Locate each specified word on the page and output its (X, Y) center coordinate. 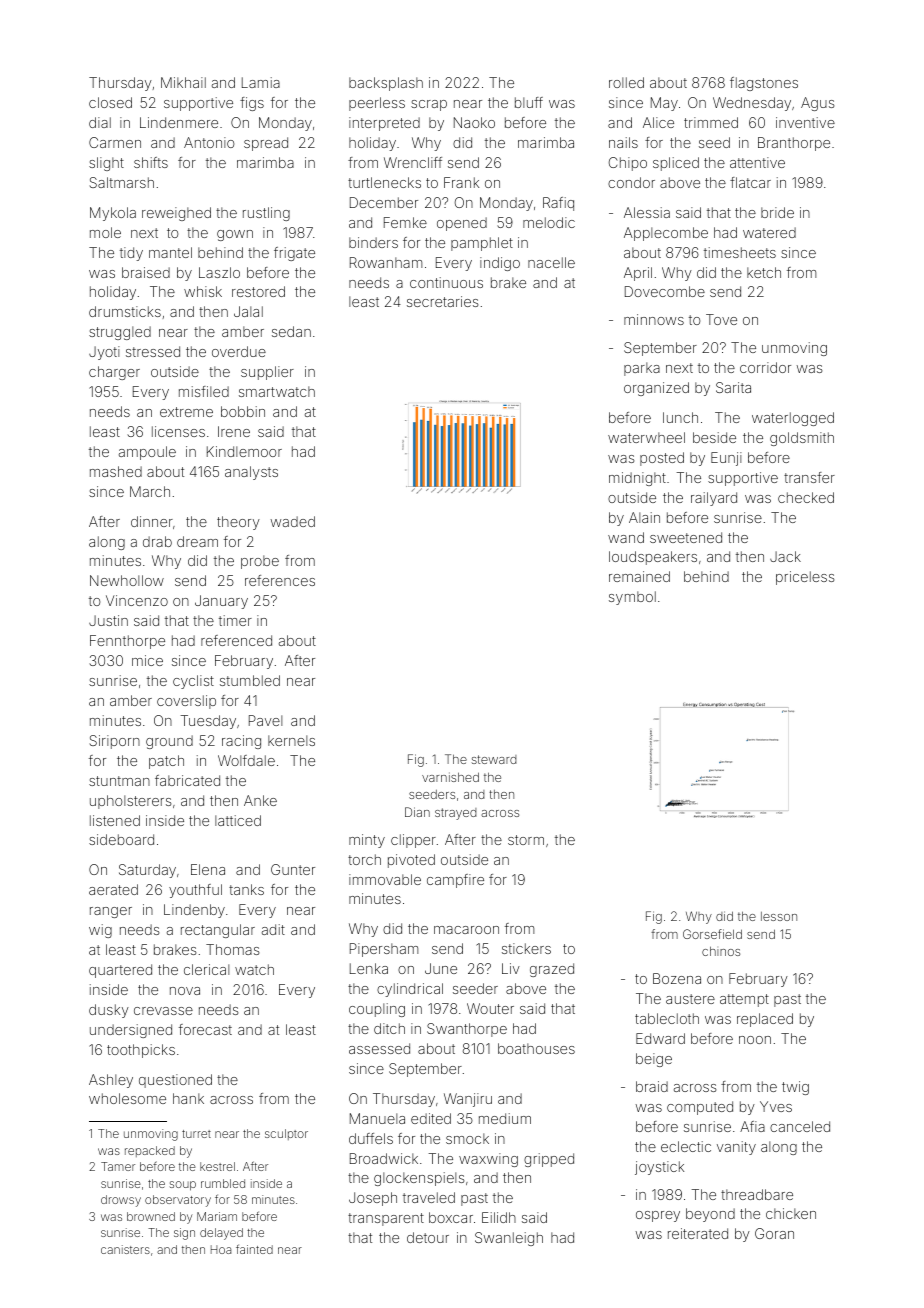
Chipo (628, 164)
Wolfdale (246, 760)
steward (494, 759)
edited (431, 1118)
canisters (125, 1249)
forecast (205, 1029)
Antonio (209, 142)
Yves (776, 1106)
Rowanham (386, 262)
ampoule (147, 453)
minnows (654, 319)
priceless (805, 578)
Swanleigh (509, 1239)
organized (656, 389)
